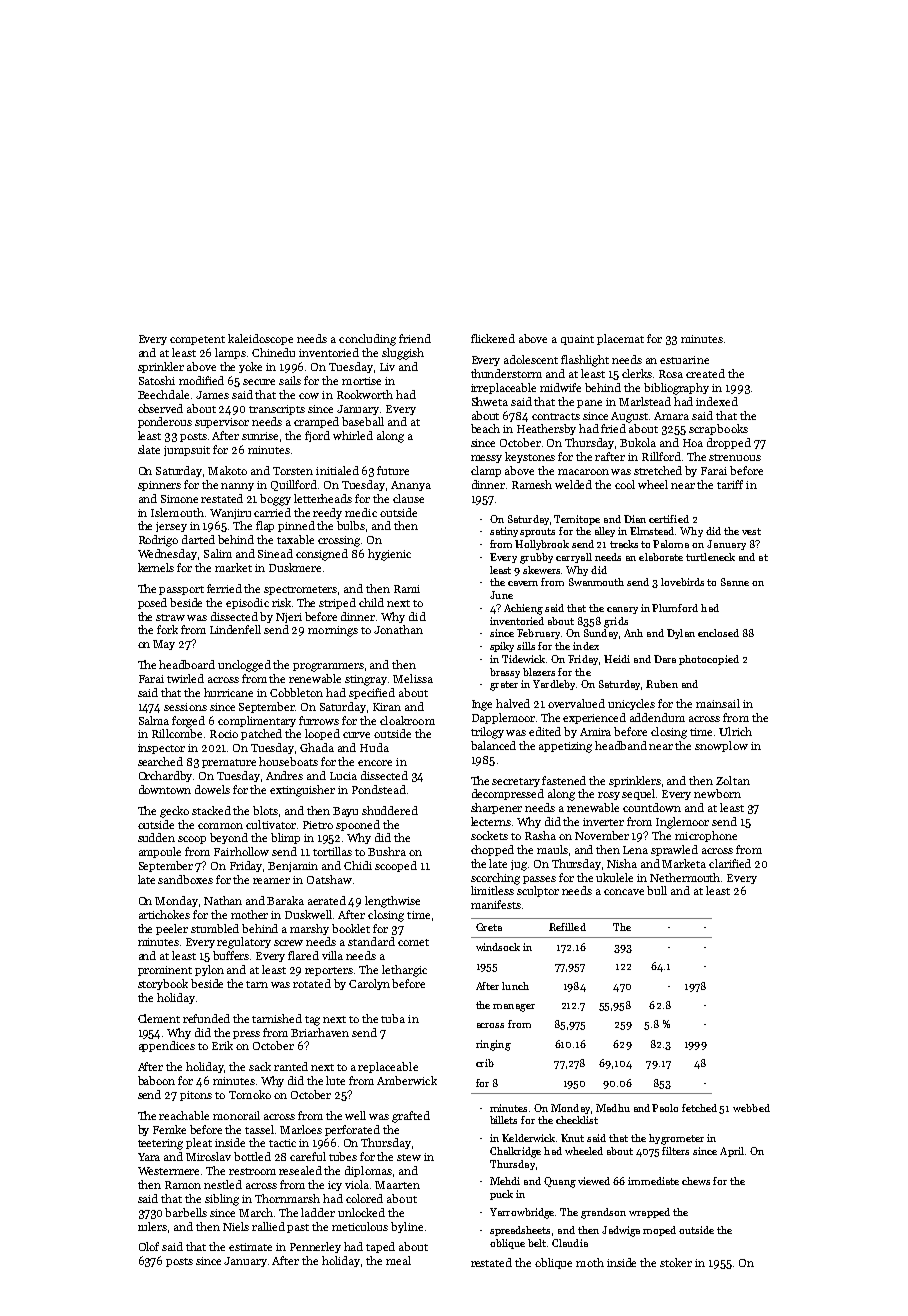 This screenshot has width=908, height=1316. What do you see at coordinates (250, 1247) in the screenshot?
I see `estimate` at bounding box center [250, 1247].
